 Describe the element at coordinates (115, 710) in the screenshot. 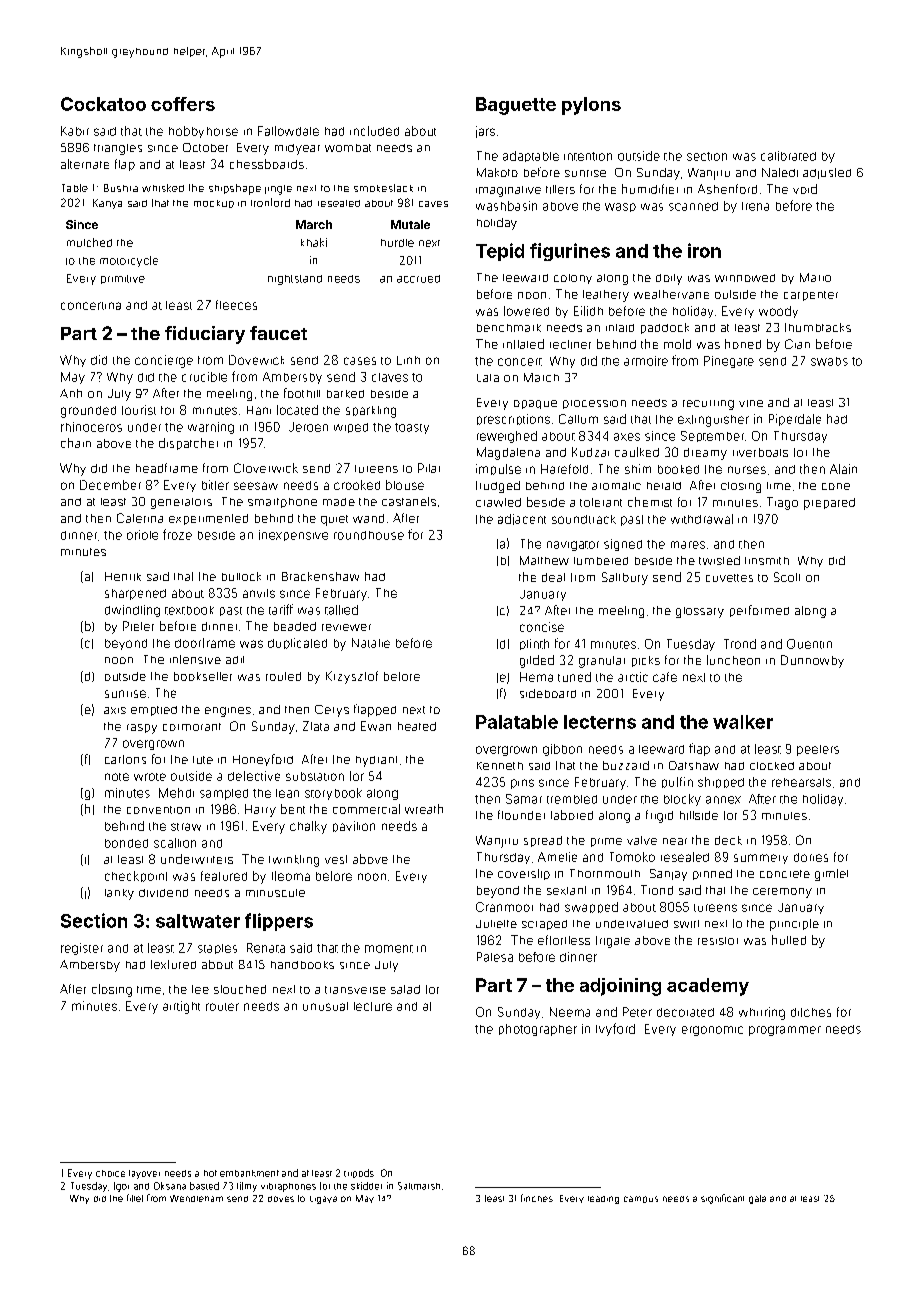

I see `axis` at that location.
